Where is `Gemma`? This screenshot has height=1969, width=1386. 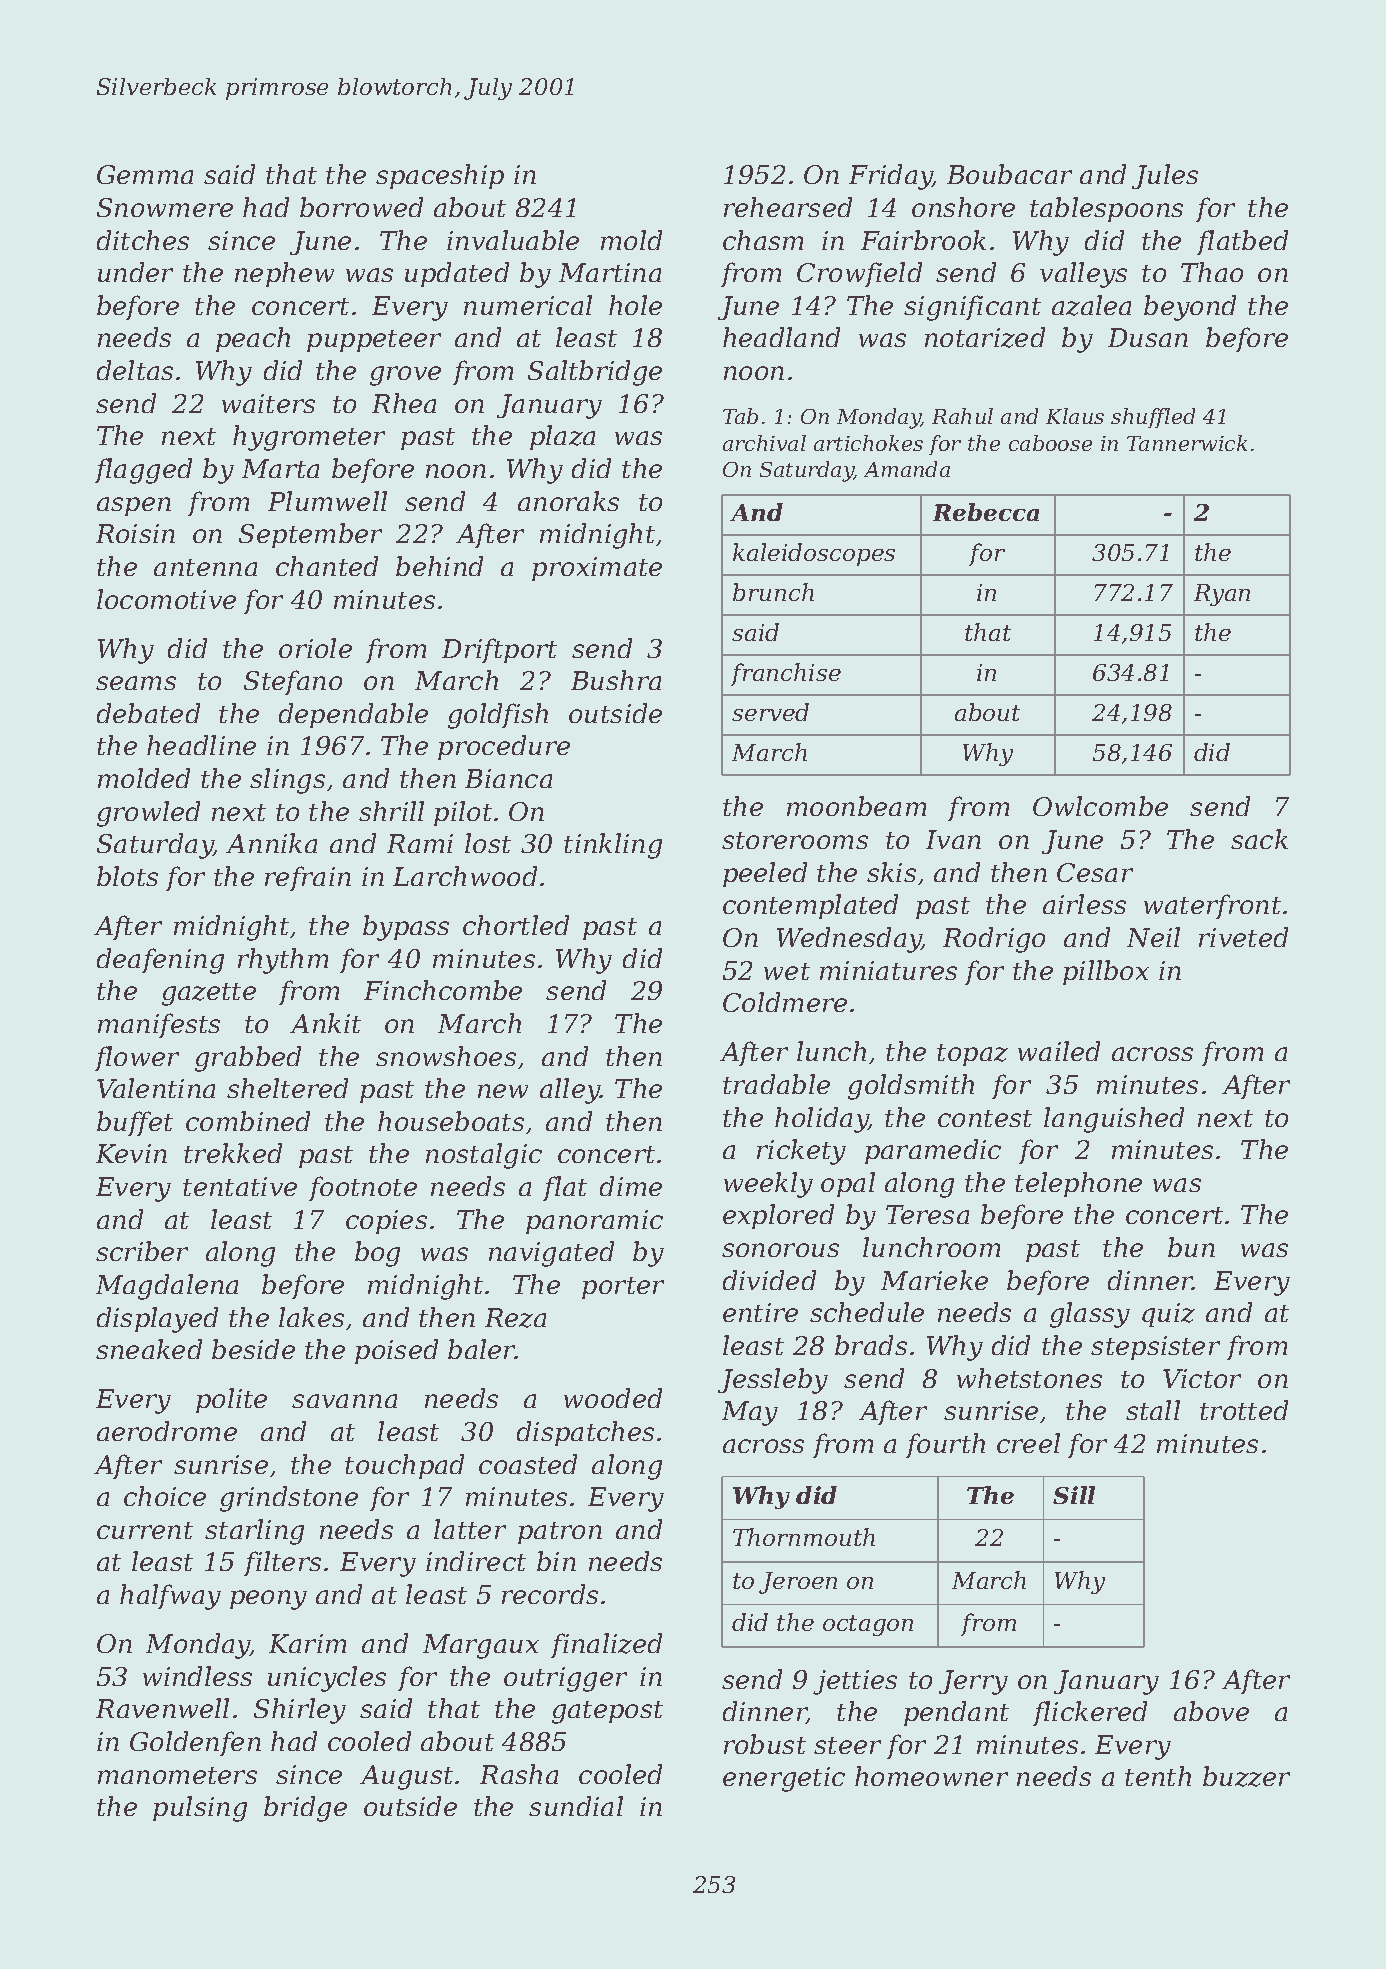
Gemma is located at coordinates (145, 174).
